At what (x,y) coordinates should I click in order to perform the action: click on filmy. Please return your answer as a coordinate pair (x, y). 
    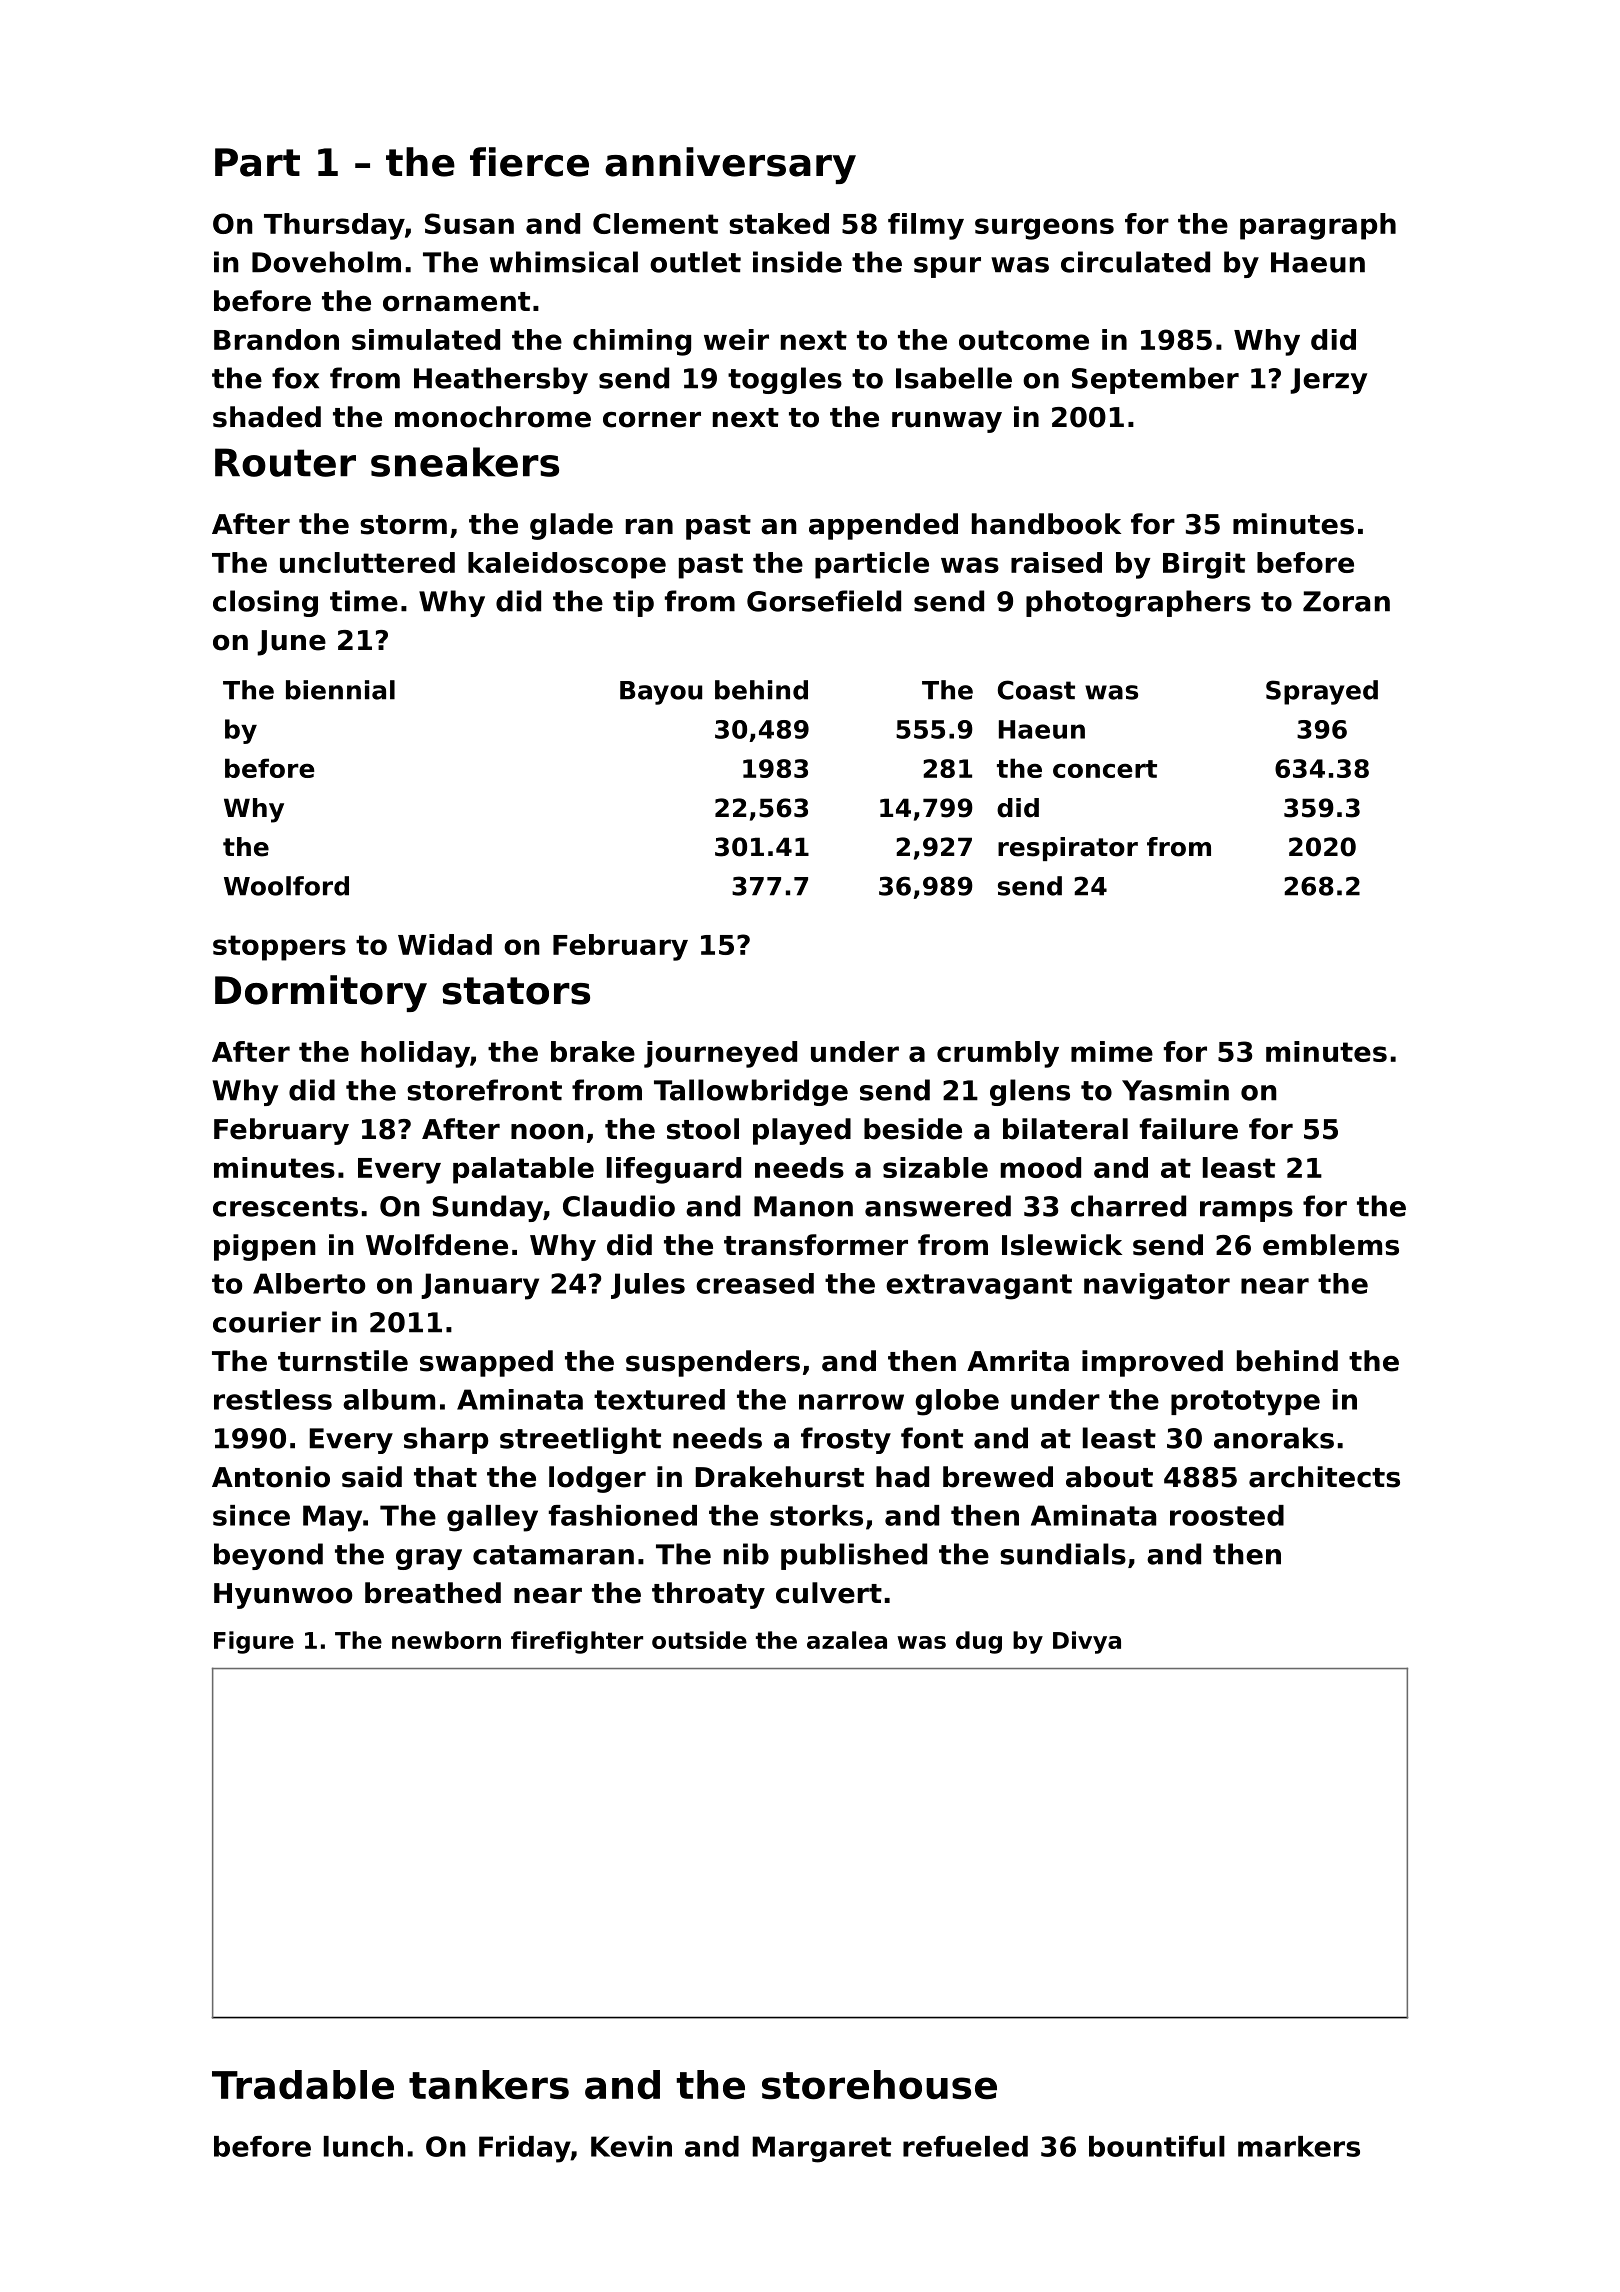
    Looking at the image, I should click on (926, 226).
